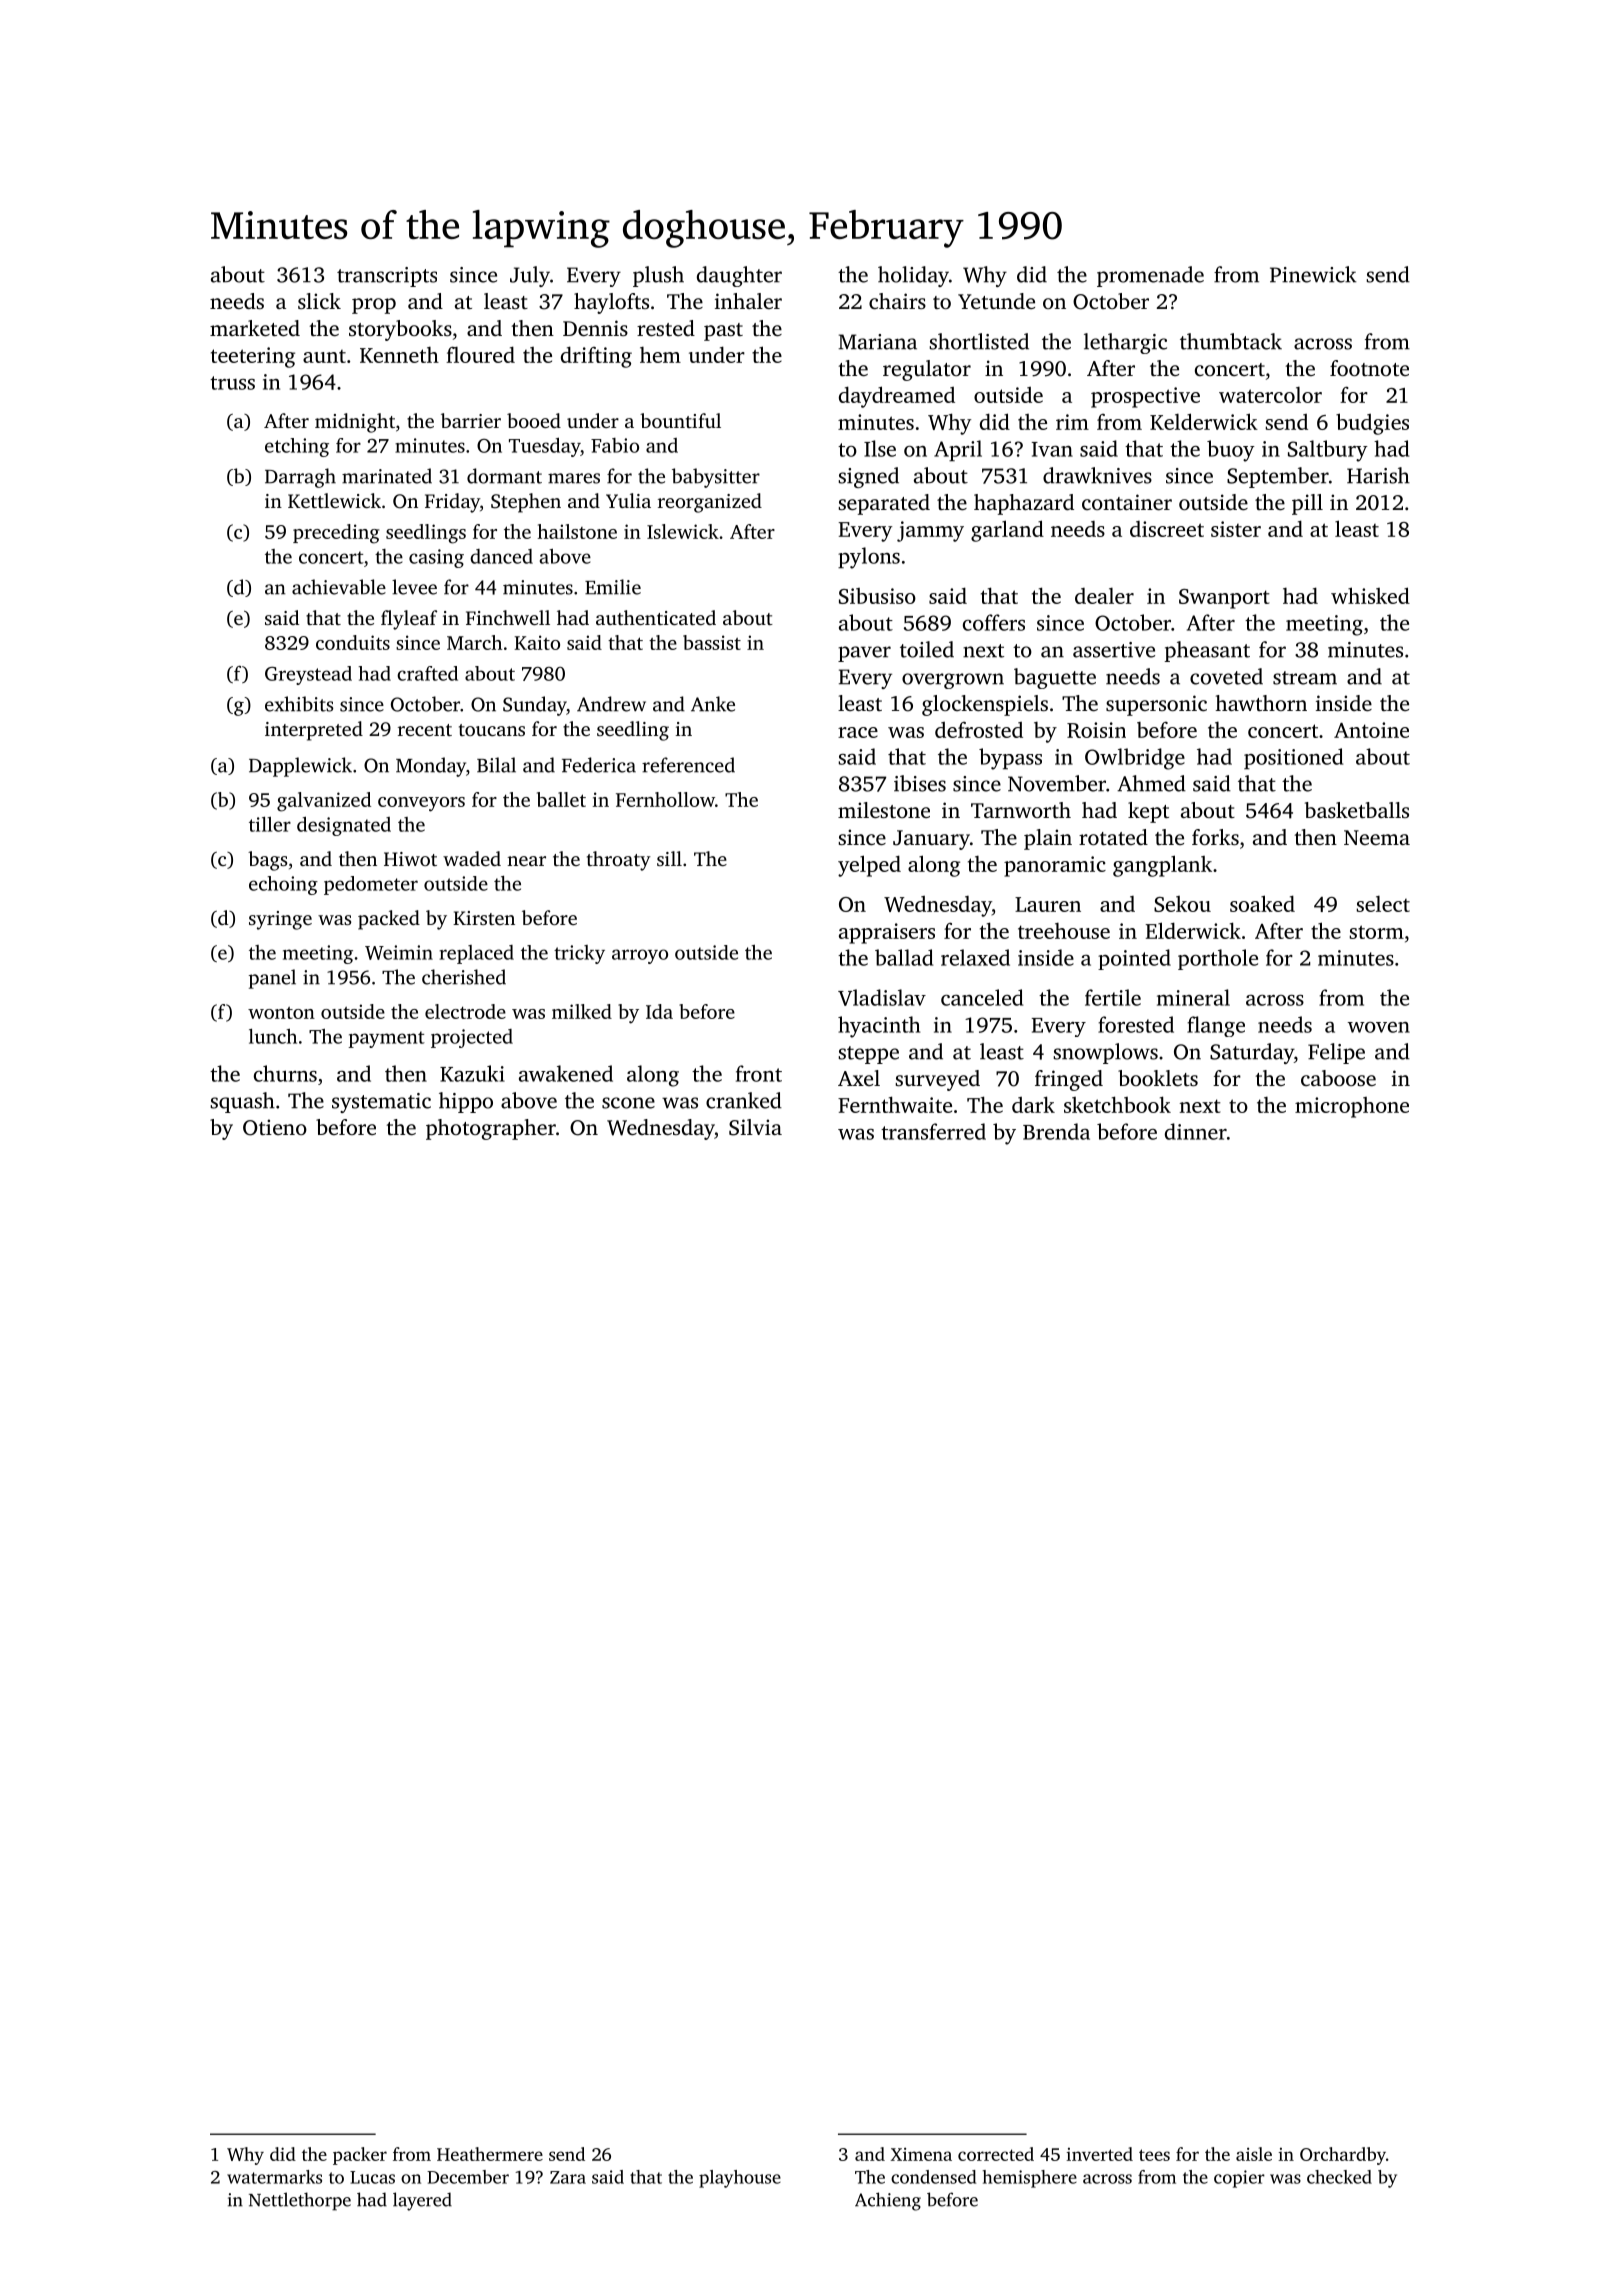  I want to click on January, so click(931, 840).
